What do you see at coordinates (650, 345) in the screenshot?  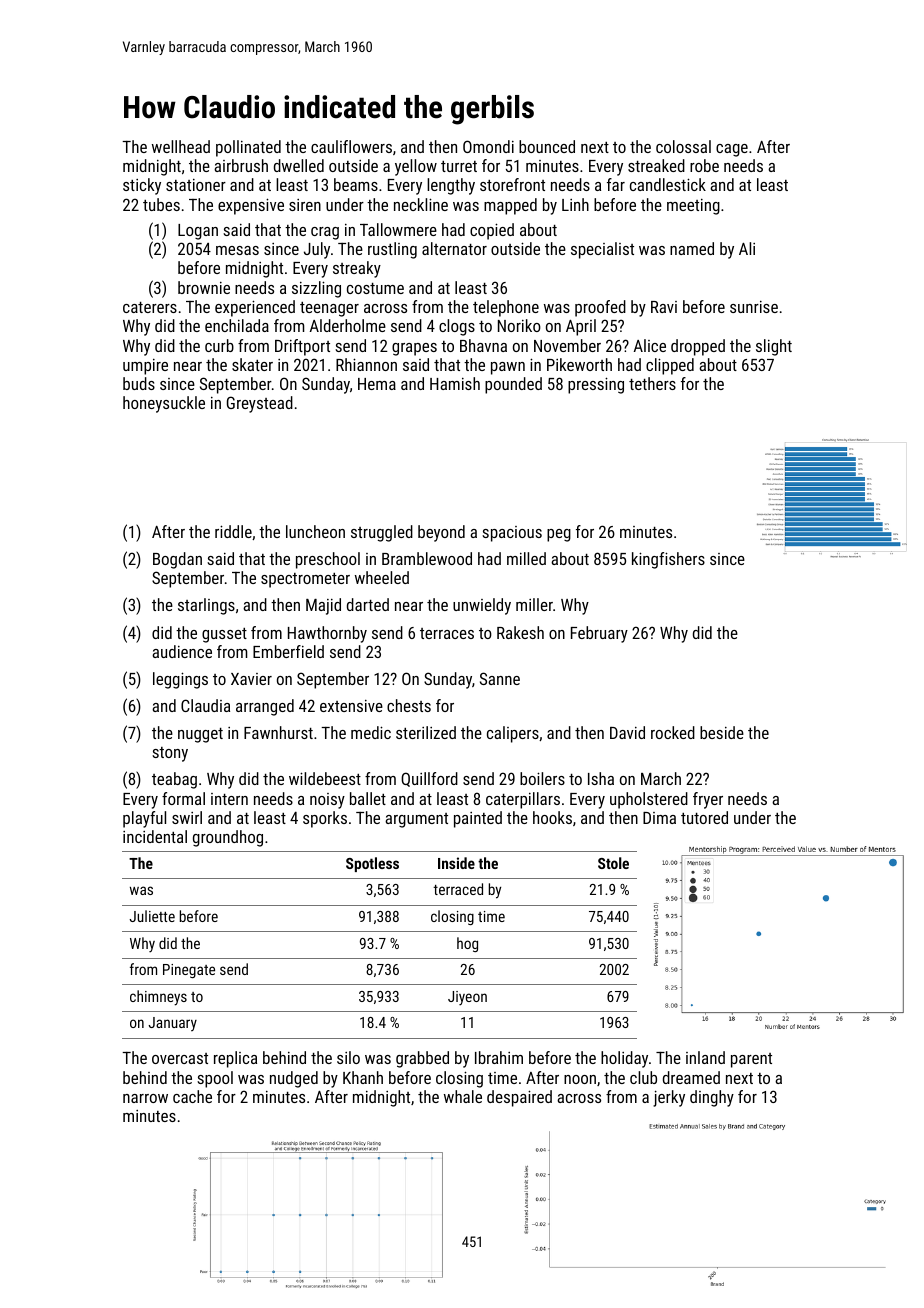 I see `Alice` at bounding box center [650, 345].
